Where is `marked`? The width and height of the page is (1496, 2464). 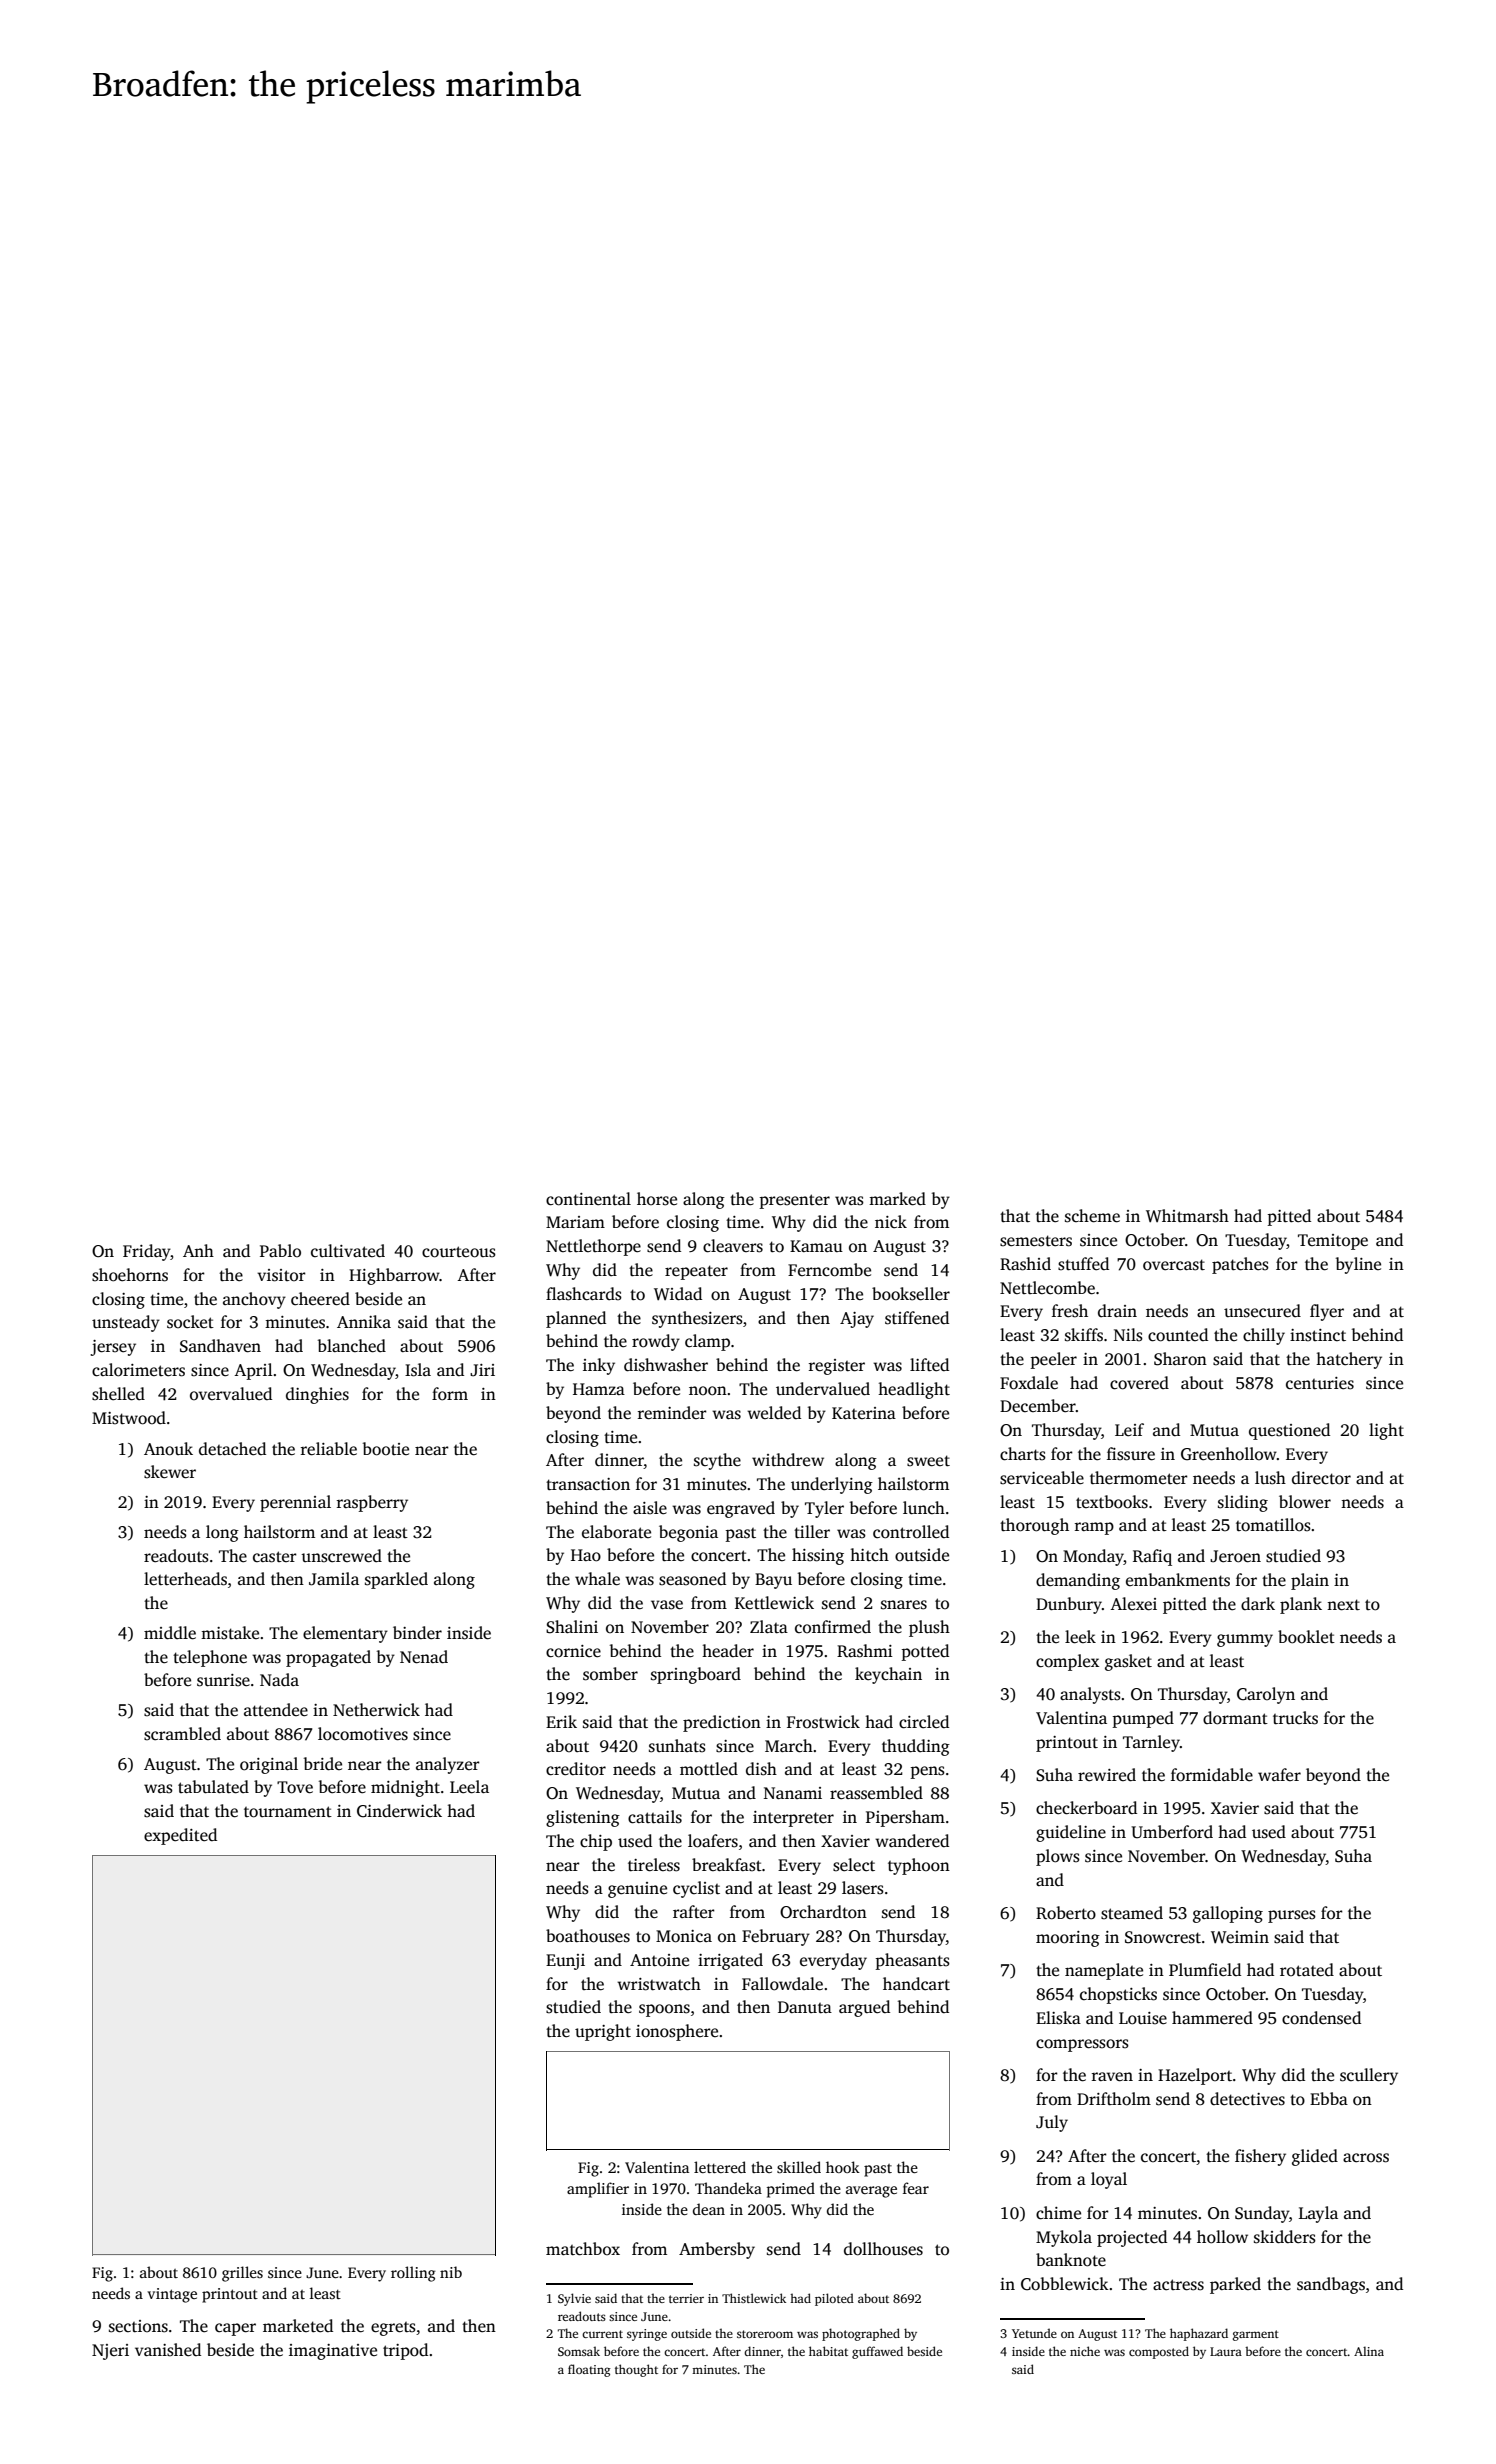 marked is located at coordinates (897, 1199).
